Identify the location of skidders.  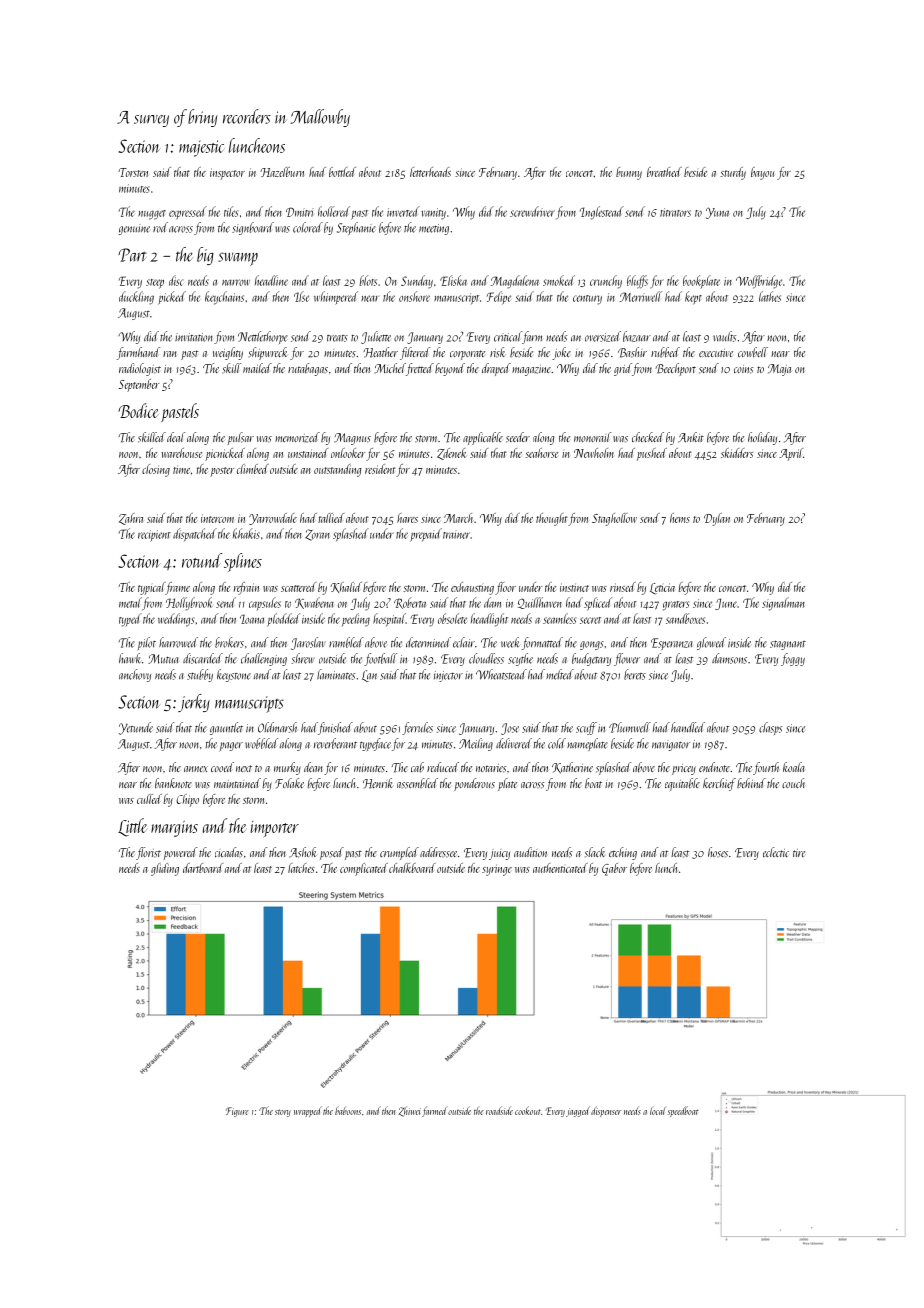
(737, 453).
